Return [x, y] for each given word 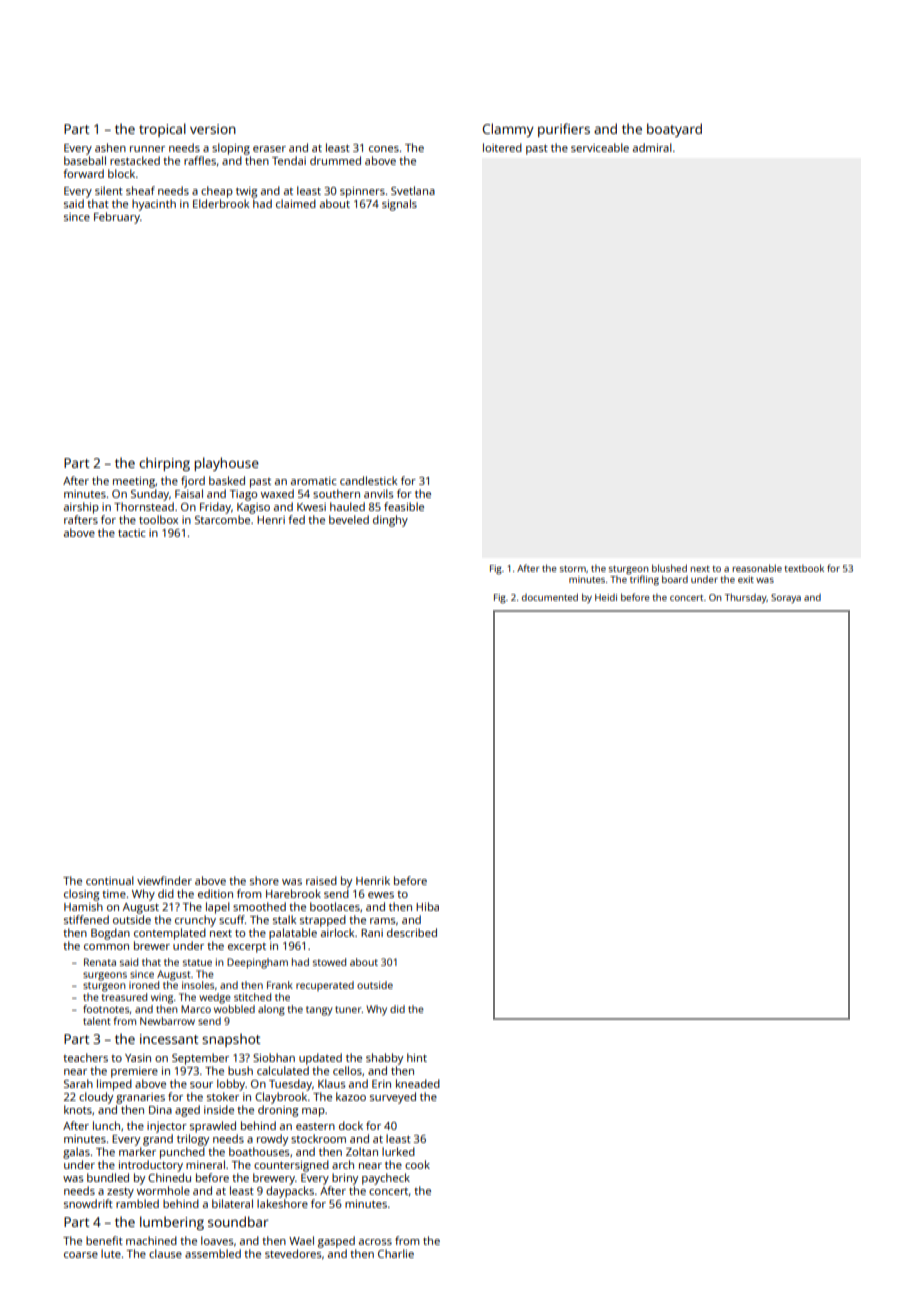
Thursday [746, 598]
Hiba [427, 906]
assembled [213, 1253]
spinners [362, 192]
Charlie [396, 1253]
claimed [296, 203]
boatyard [674, 130]
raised [321, 880]
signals [399, 205]
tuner [348, 1009]
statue [197, 962]
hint [417, 1057]
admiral [652, 147]
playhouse [226, 464]
